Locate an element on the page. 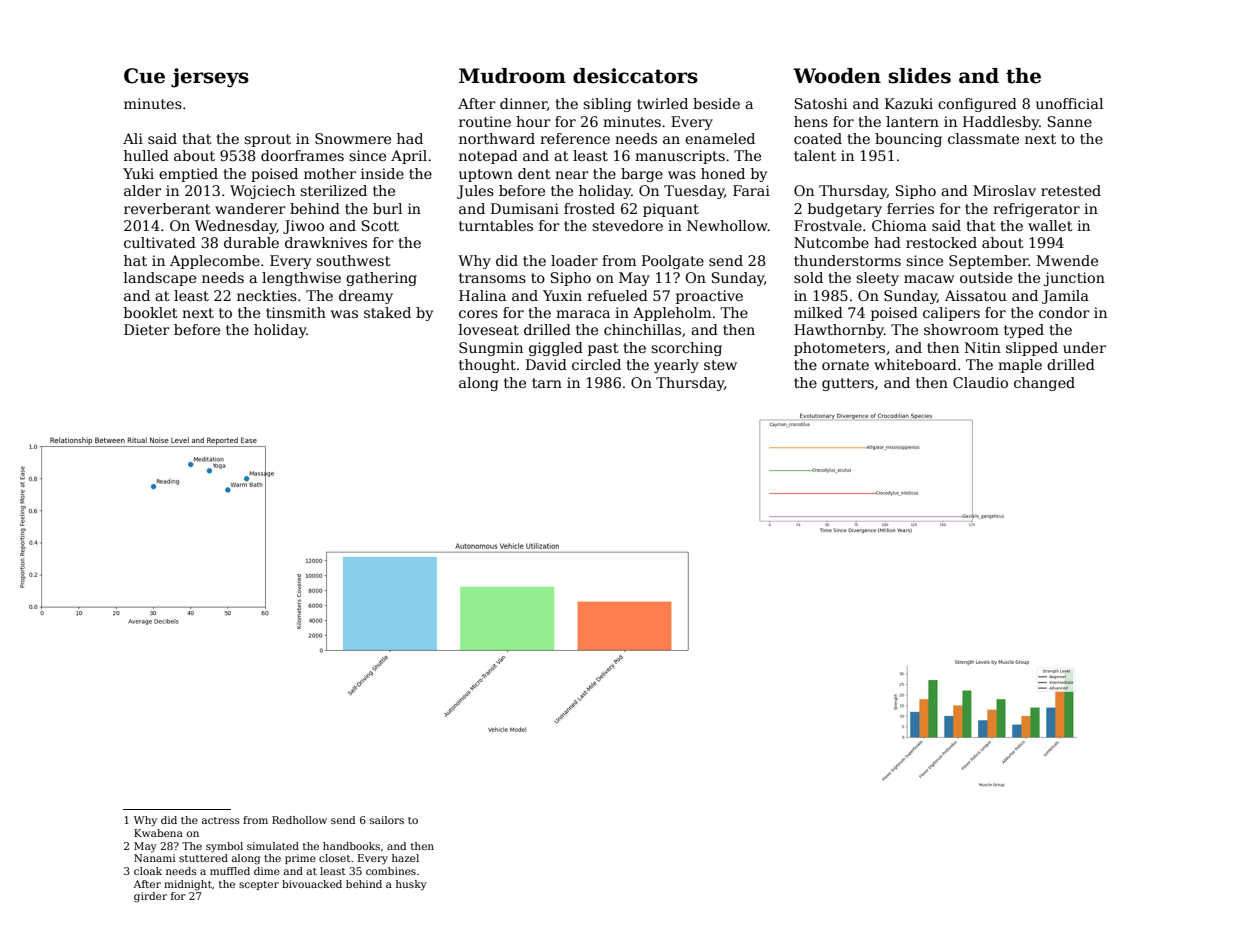  Cue is located at coordinates (144, 76).
